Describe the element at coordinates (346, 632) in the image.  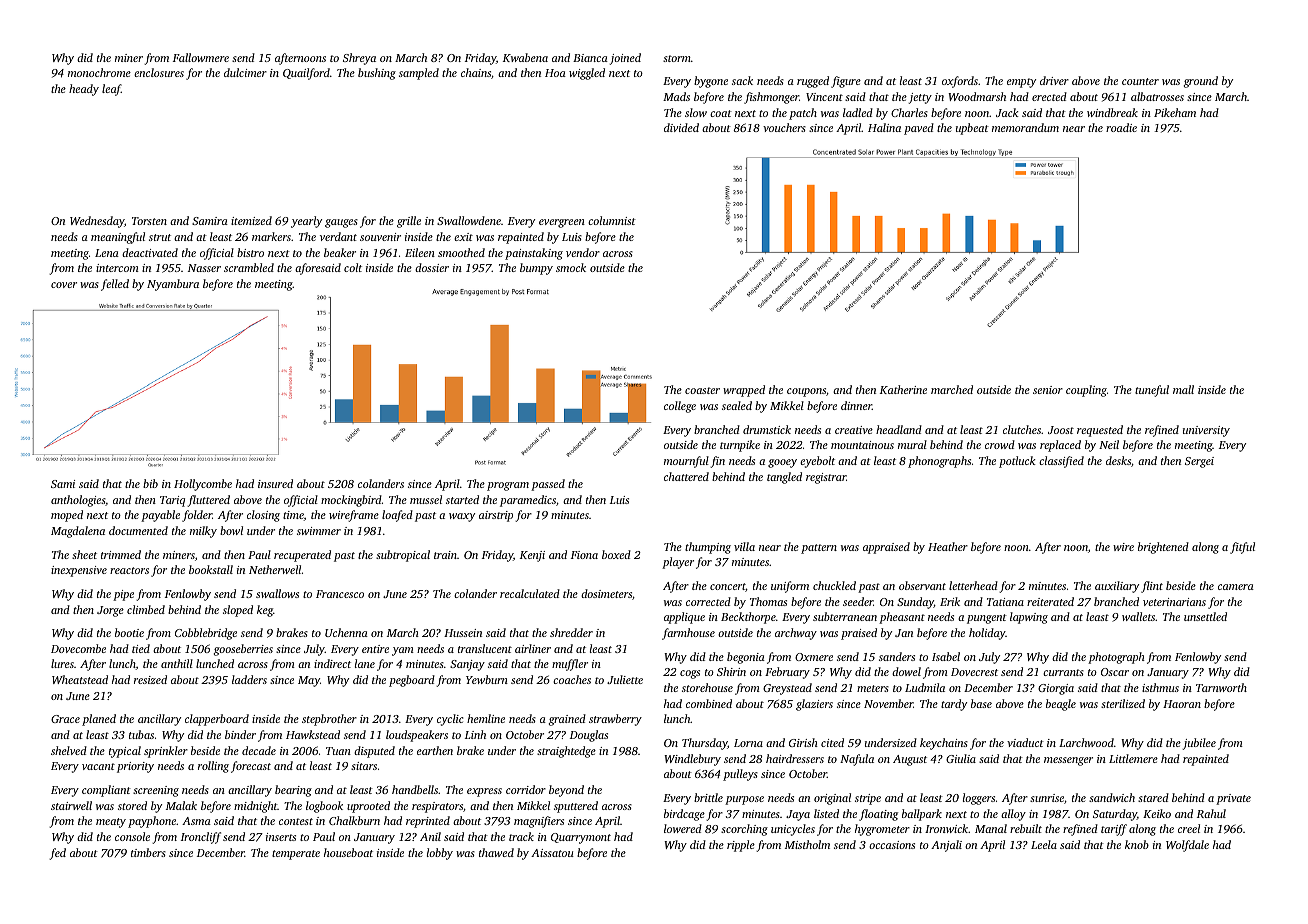
I see `Uchenna` at that location.
